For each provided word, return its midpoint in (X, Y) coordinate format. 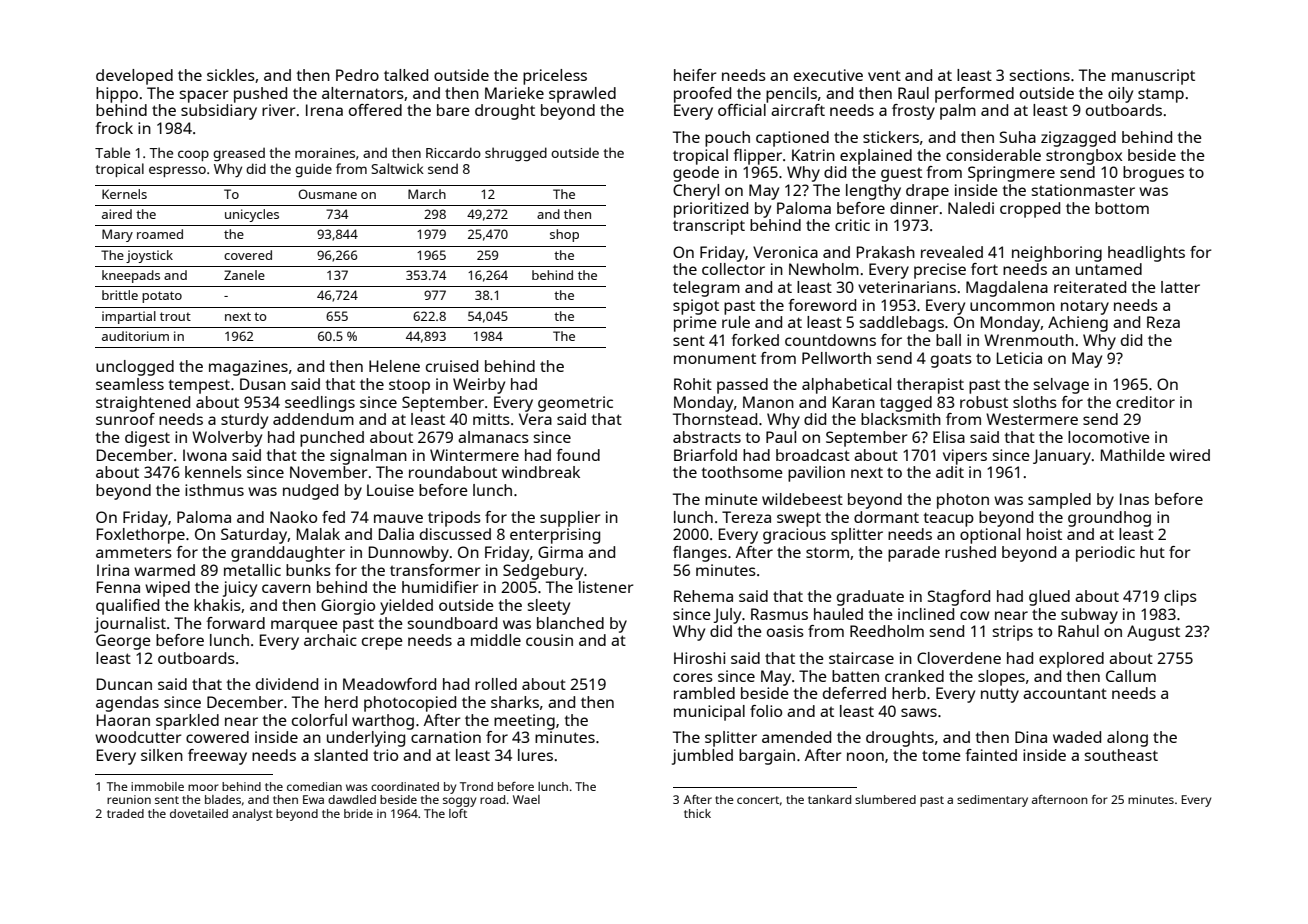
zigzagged (1078, 139)
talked (406, 75)
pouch (727, 139)
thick (697, 813)
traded (125, 813)
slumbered (885, 799)
